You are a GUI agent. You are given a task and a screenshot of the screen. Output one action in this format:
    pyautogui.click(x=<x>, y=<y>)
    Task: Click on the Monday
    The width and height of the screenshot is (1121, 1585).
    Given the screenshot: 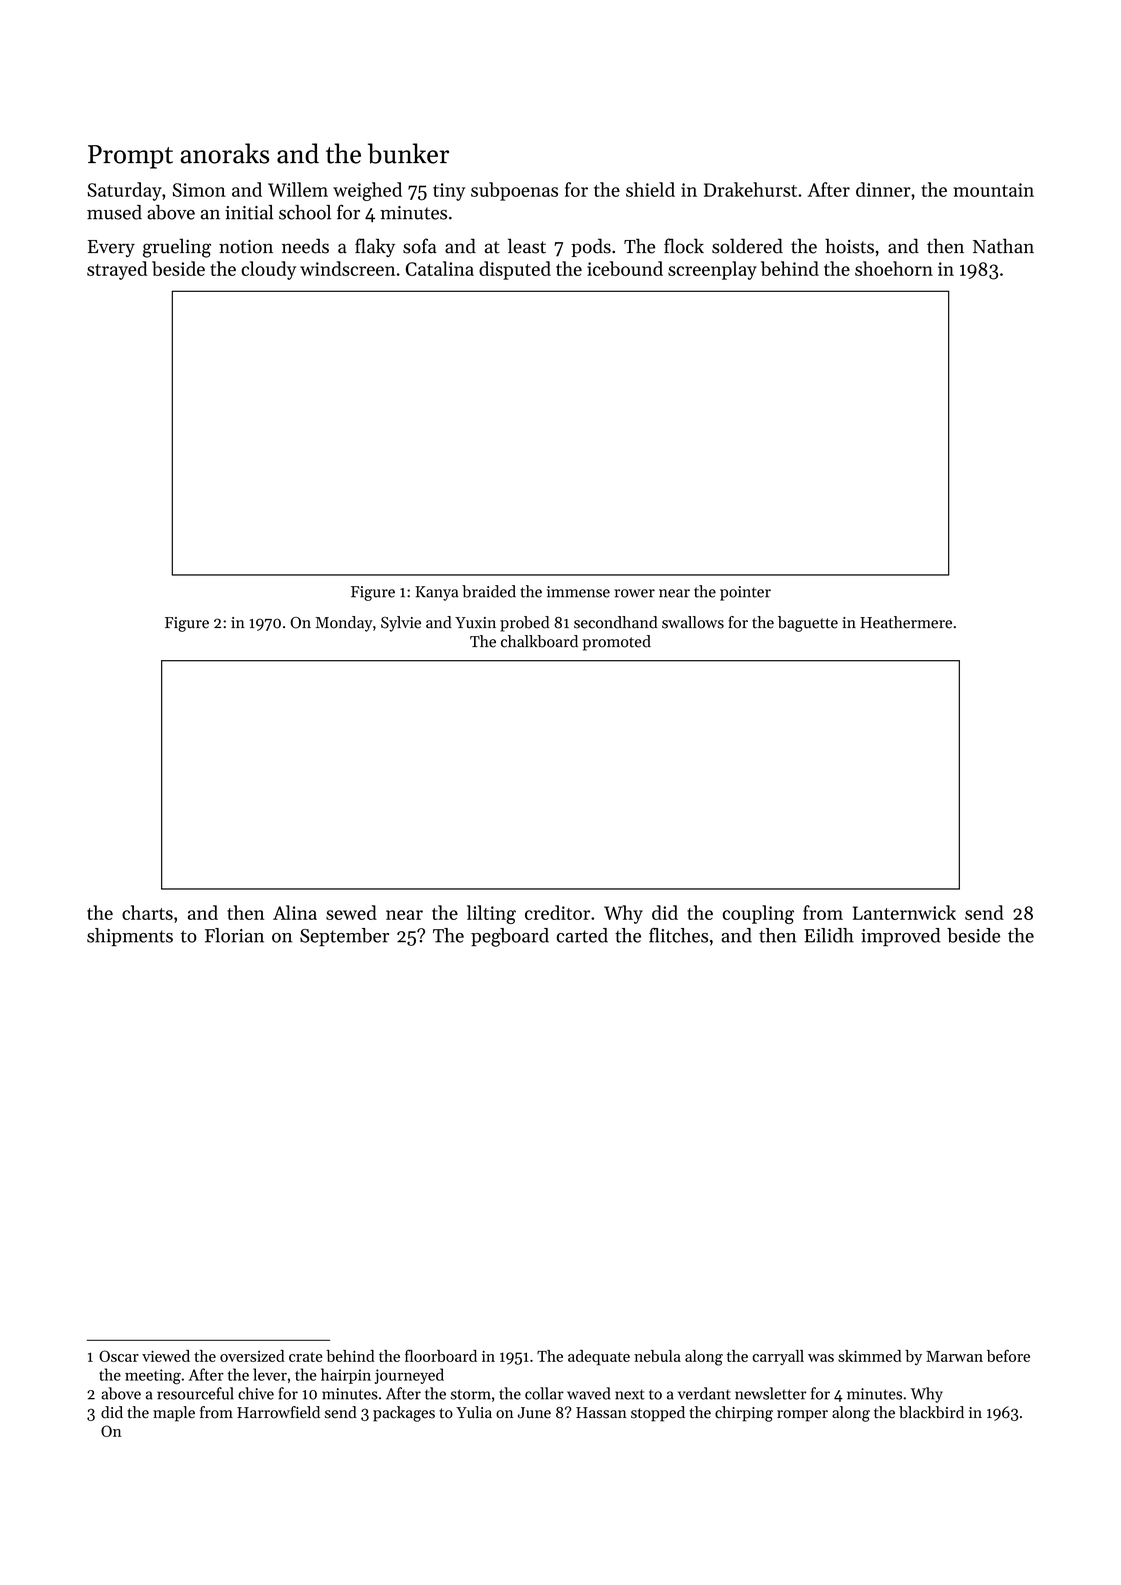 What is the action you would take?
    pyautogui.click(x=344, y=624)
